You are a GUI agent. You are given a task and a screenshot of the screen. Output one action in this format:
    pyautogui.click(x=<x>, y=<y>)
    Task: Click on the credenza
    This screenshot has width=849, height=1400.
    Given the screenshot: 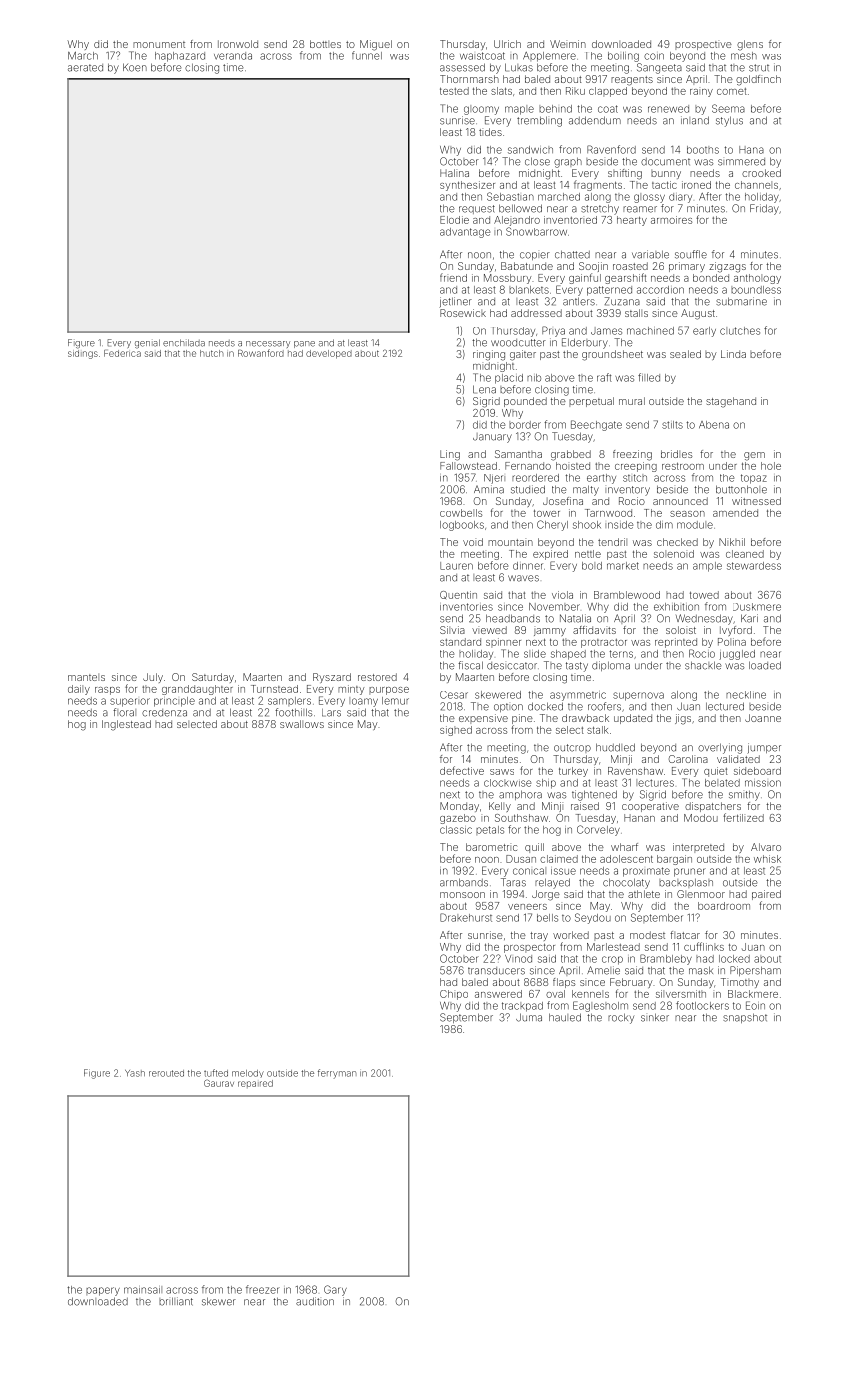 What is the action you would take?
    pyautogui.click(x=164, y=713)
